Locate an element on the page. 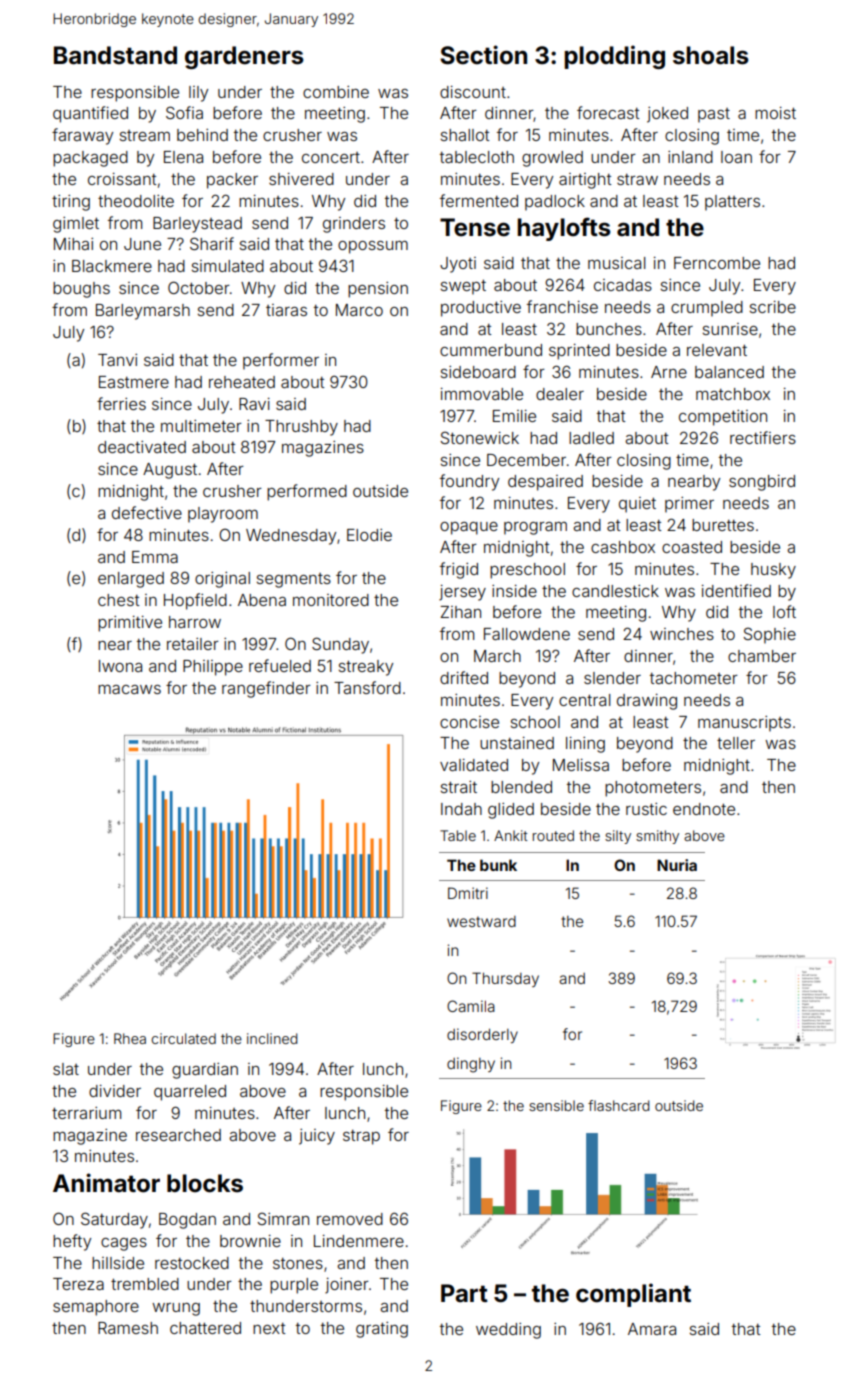  combine is located at coordinates (336, 92).
